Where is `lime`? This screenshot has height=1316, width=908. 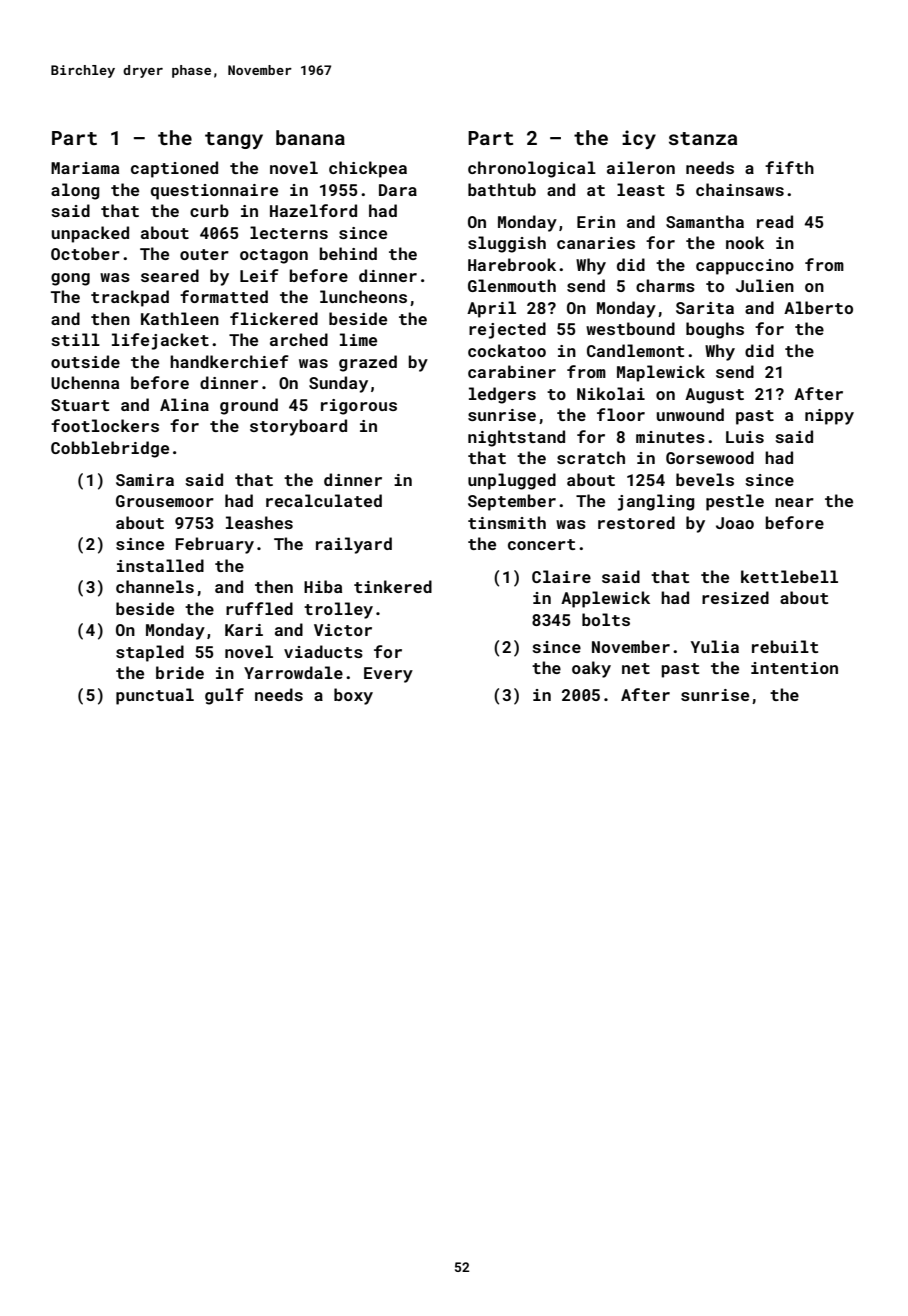
lime is located at coordinates (358, 339).
